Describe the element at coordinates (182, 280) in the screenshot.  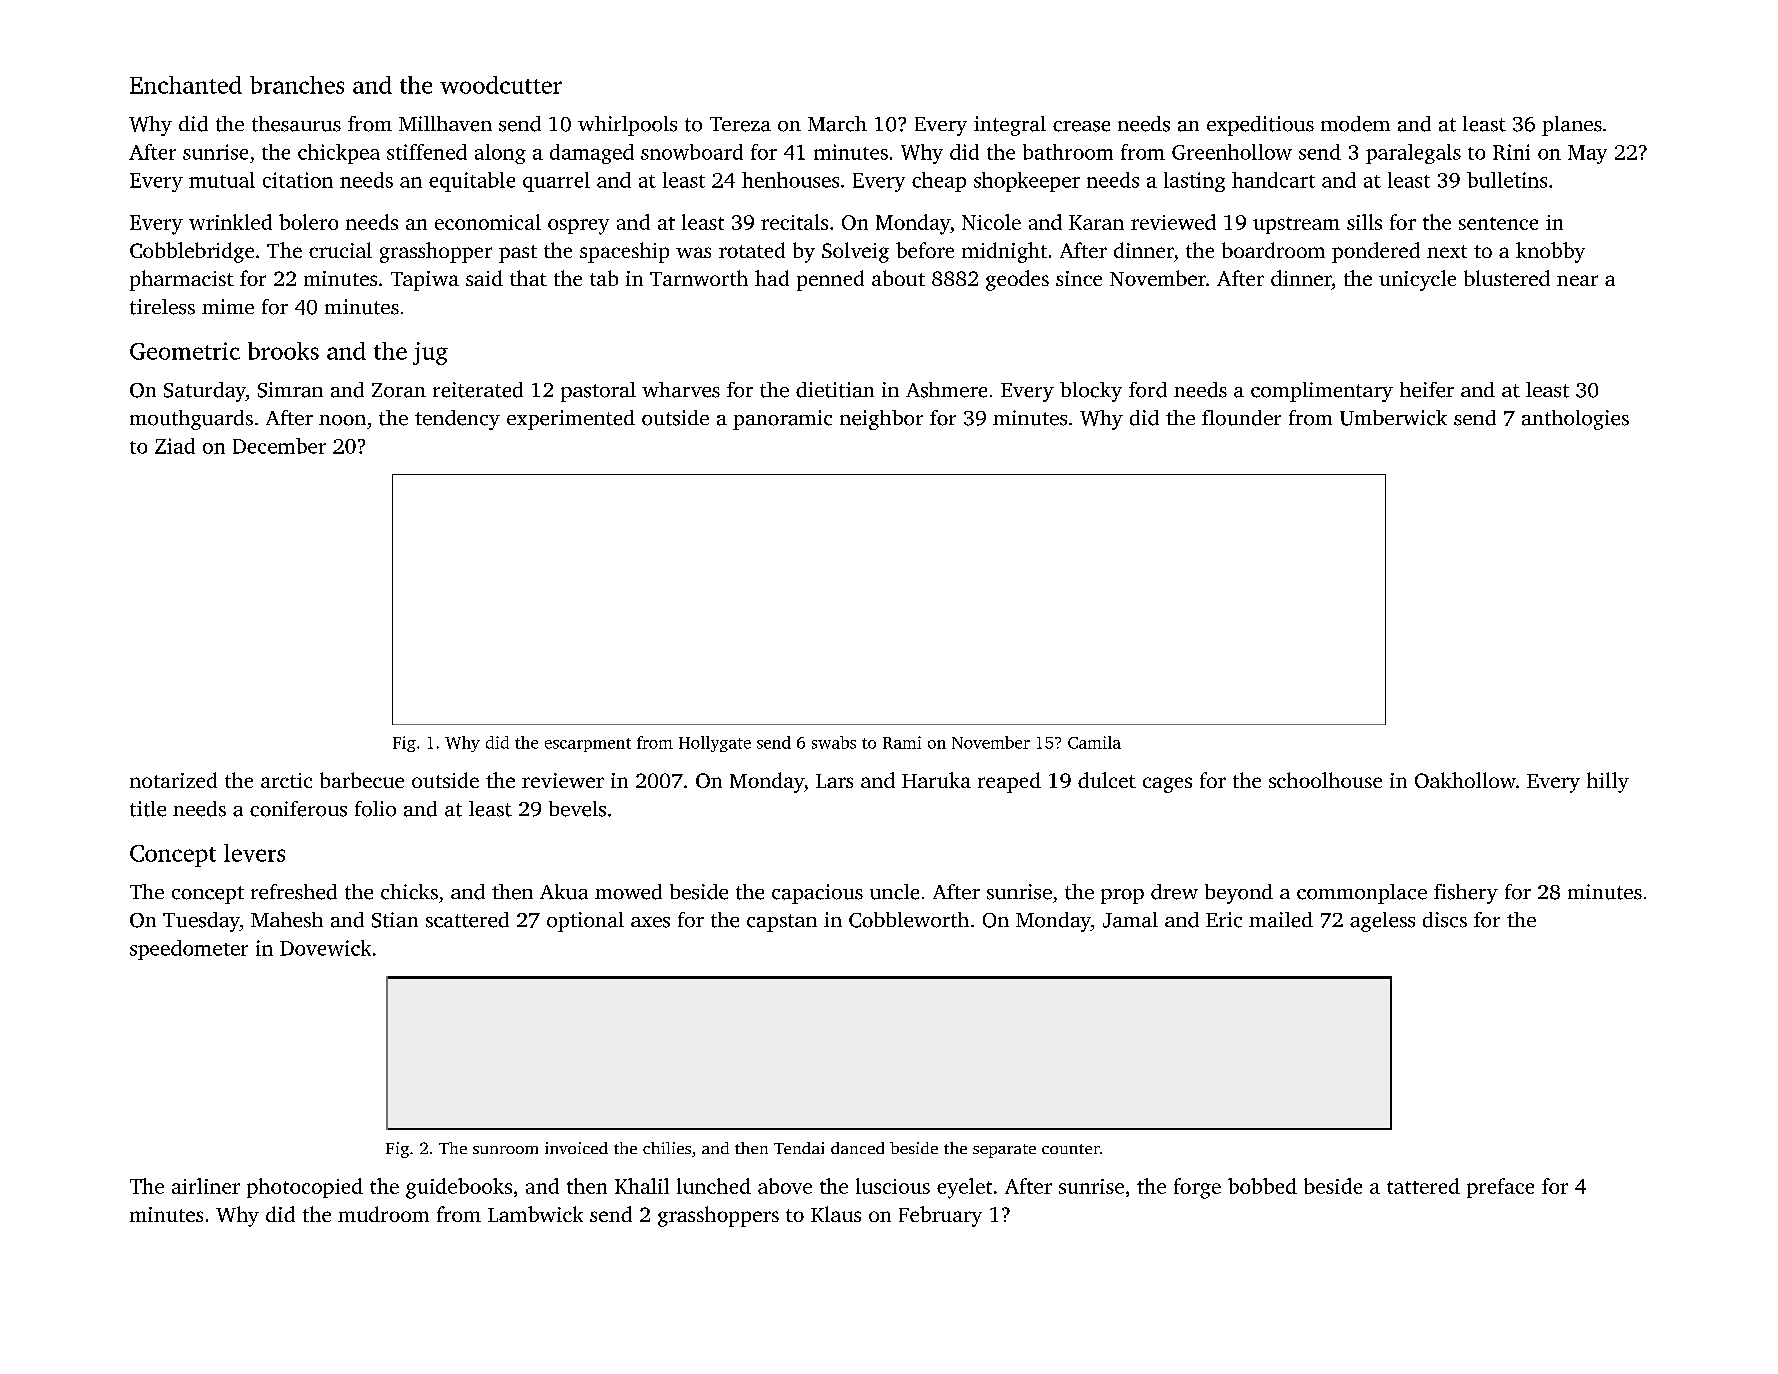
I see `pharmacist` at that location.
